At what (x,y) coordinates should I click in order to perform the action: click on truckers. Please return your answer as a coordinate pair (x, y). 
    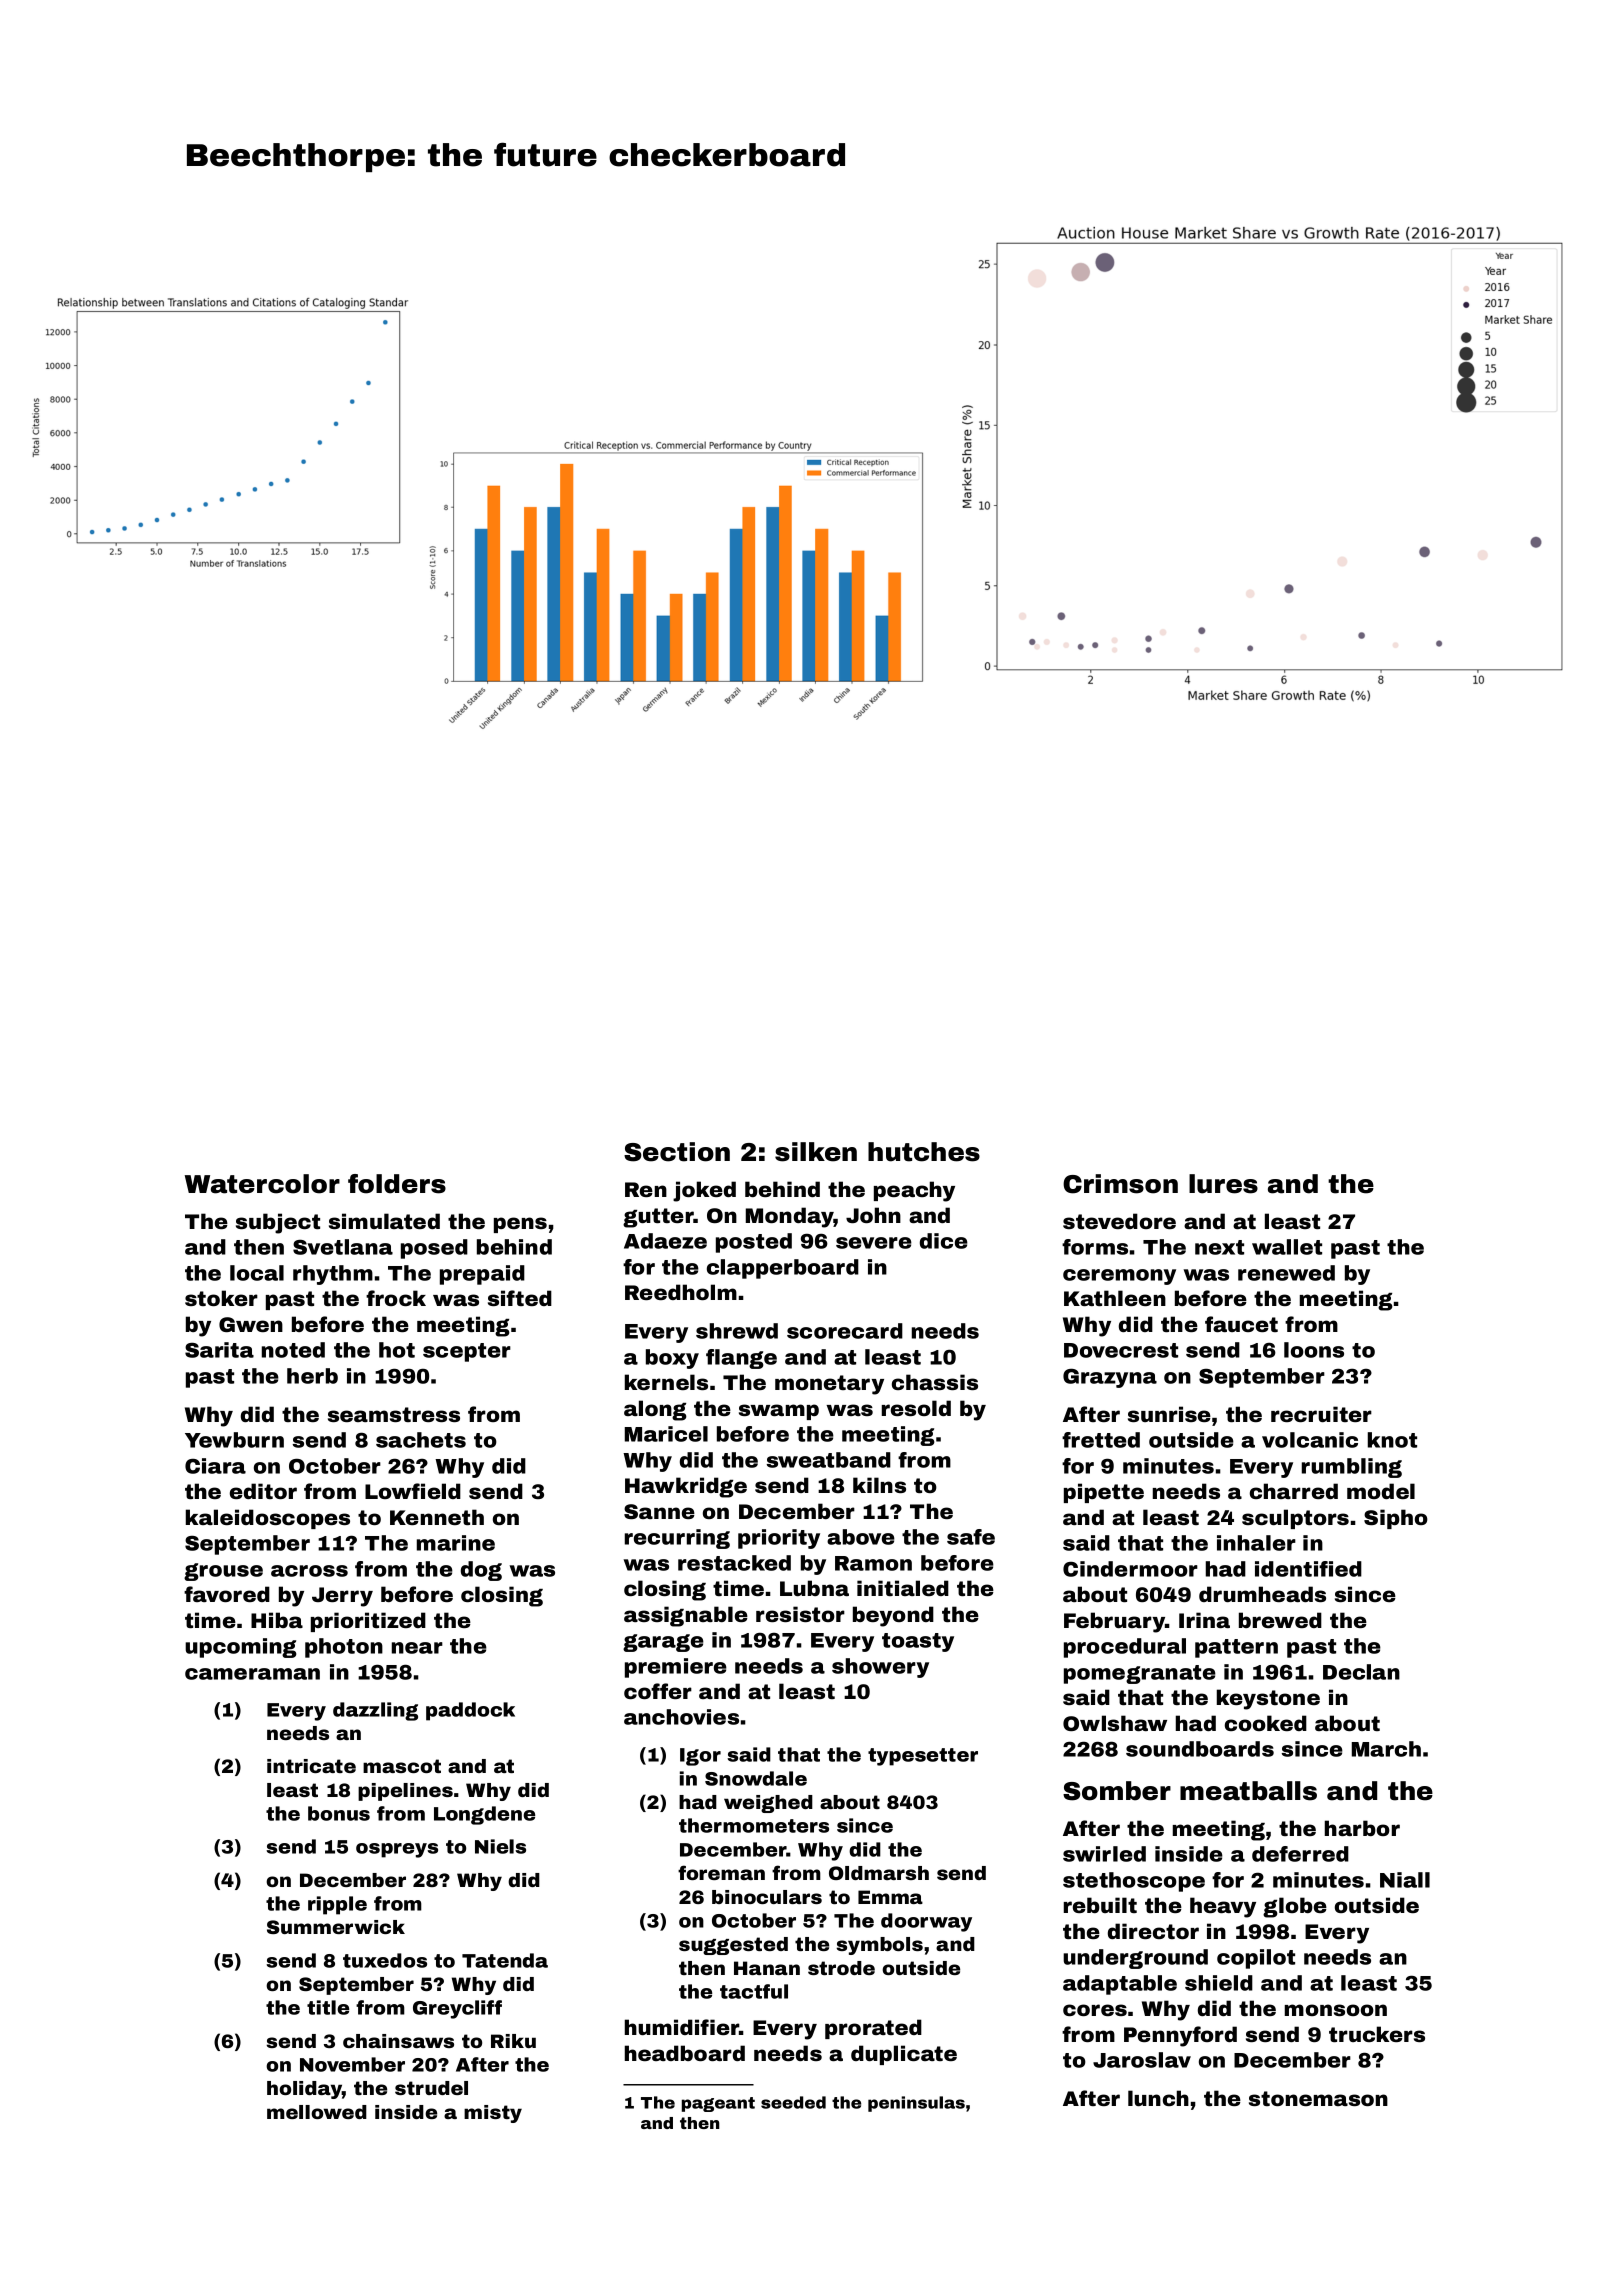
    Looking at the image, I should click on (1377, 2034).
